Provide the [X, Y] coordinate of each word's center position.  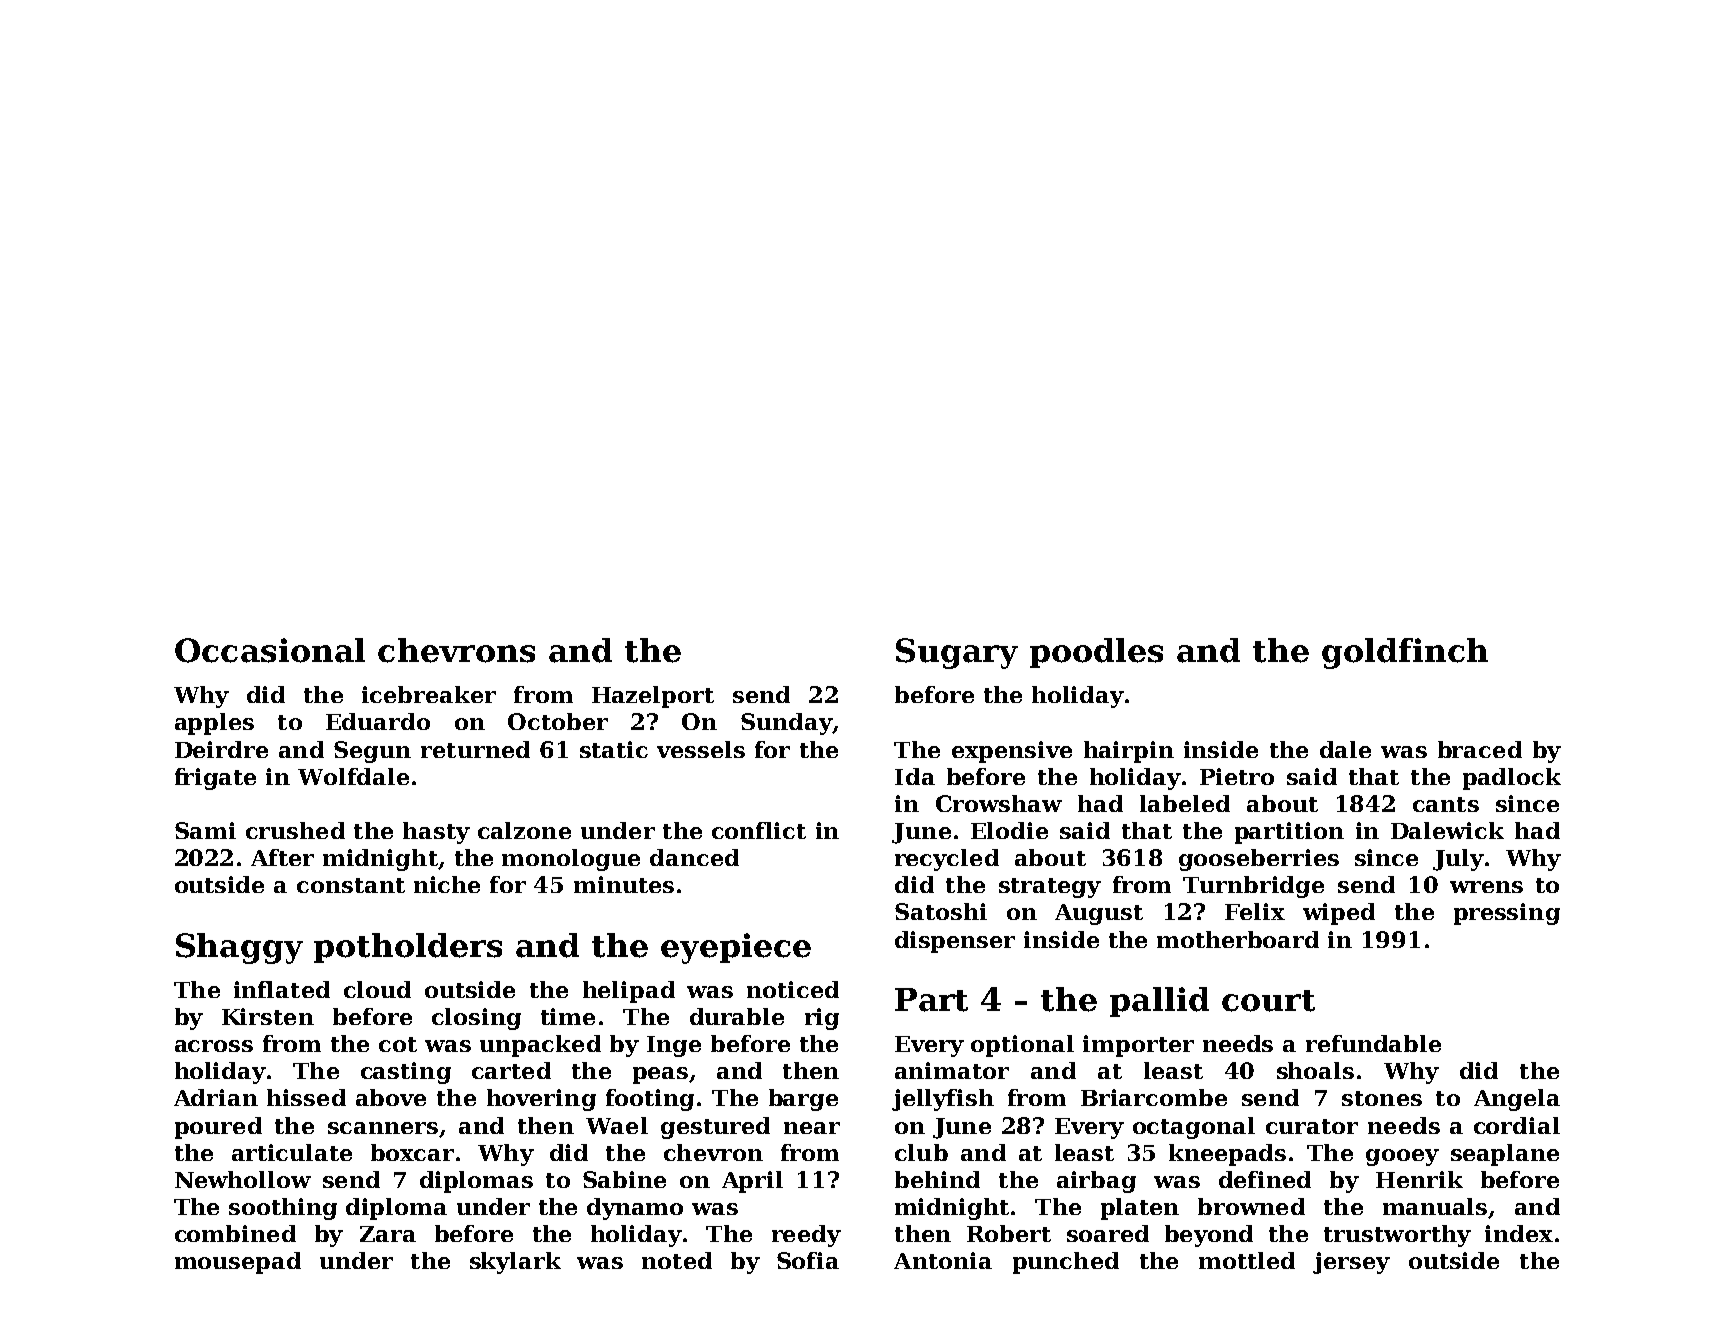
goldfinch [1405, 653]
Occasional [270, 650]
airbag [1096, 1182]
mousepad [238, 1263]
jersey [1351, 1263]
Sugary [957, 653]
